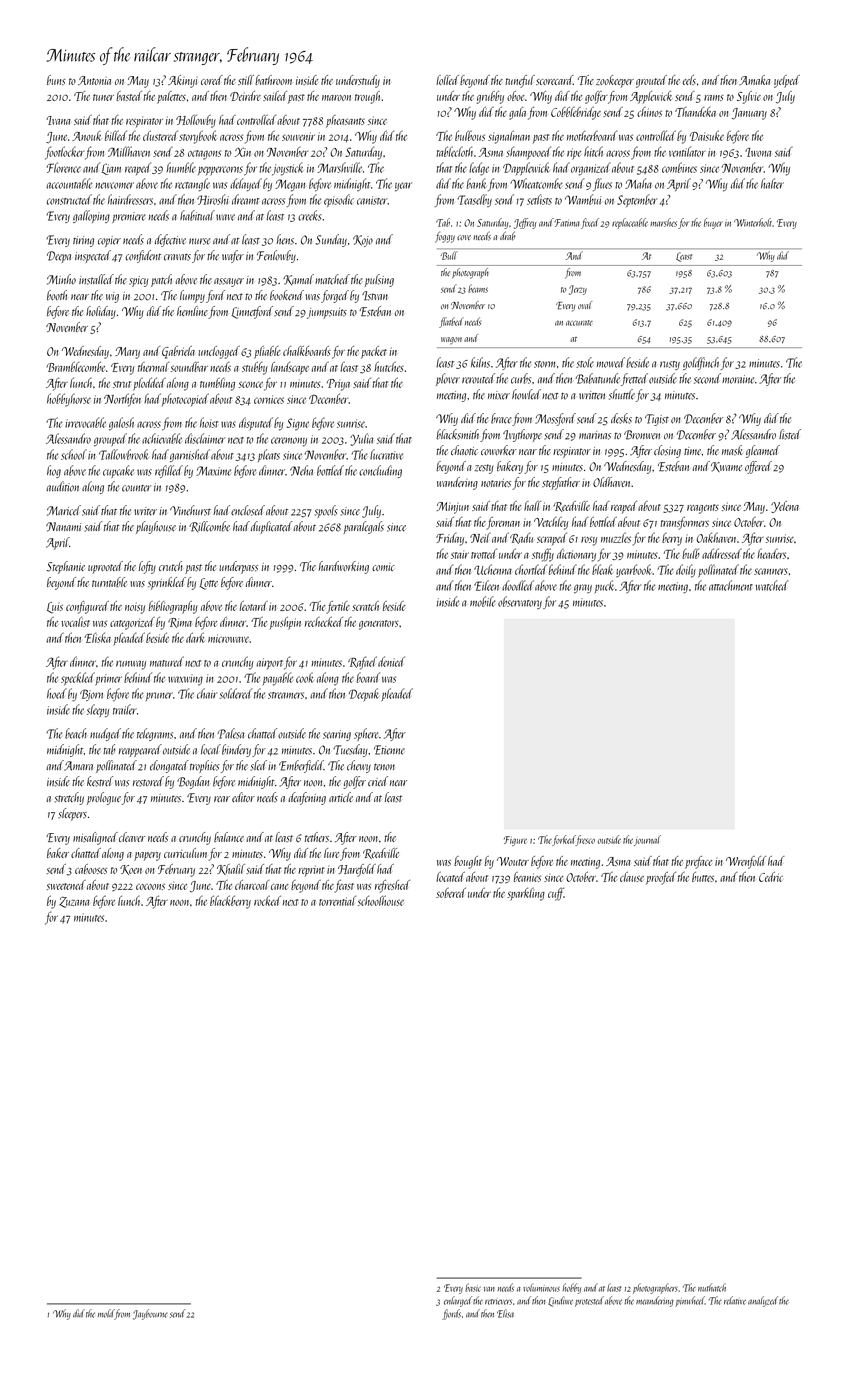 The height and width of the screenshot is (1400, 849). Describe the element at coordinates (772, 183) in the screenshot. I see `halter` at that location.
